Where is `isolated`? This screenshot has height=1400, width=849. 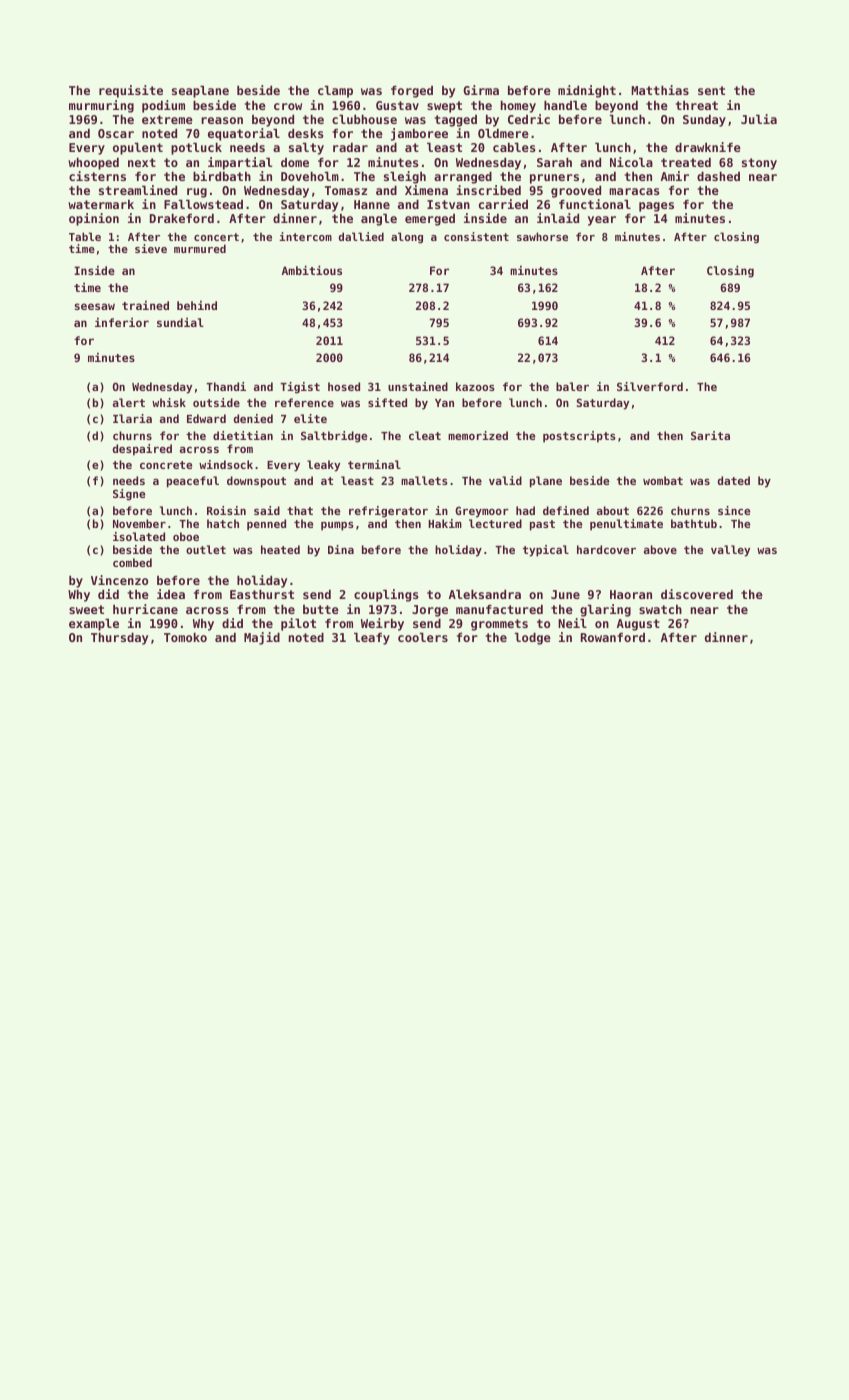 isolated is located at coordinates (139, 536).
